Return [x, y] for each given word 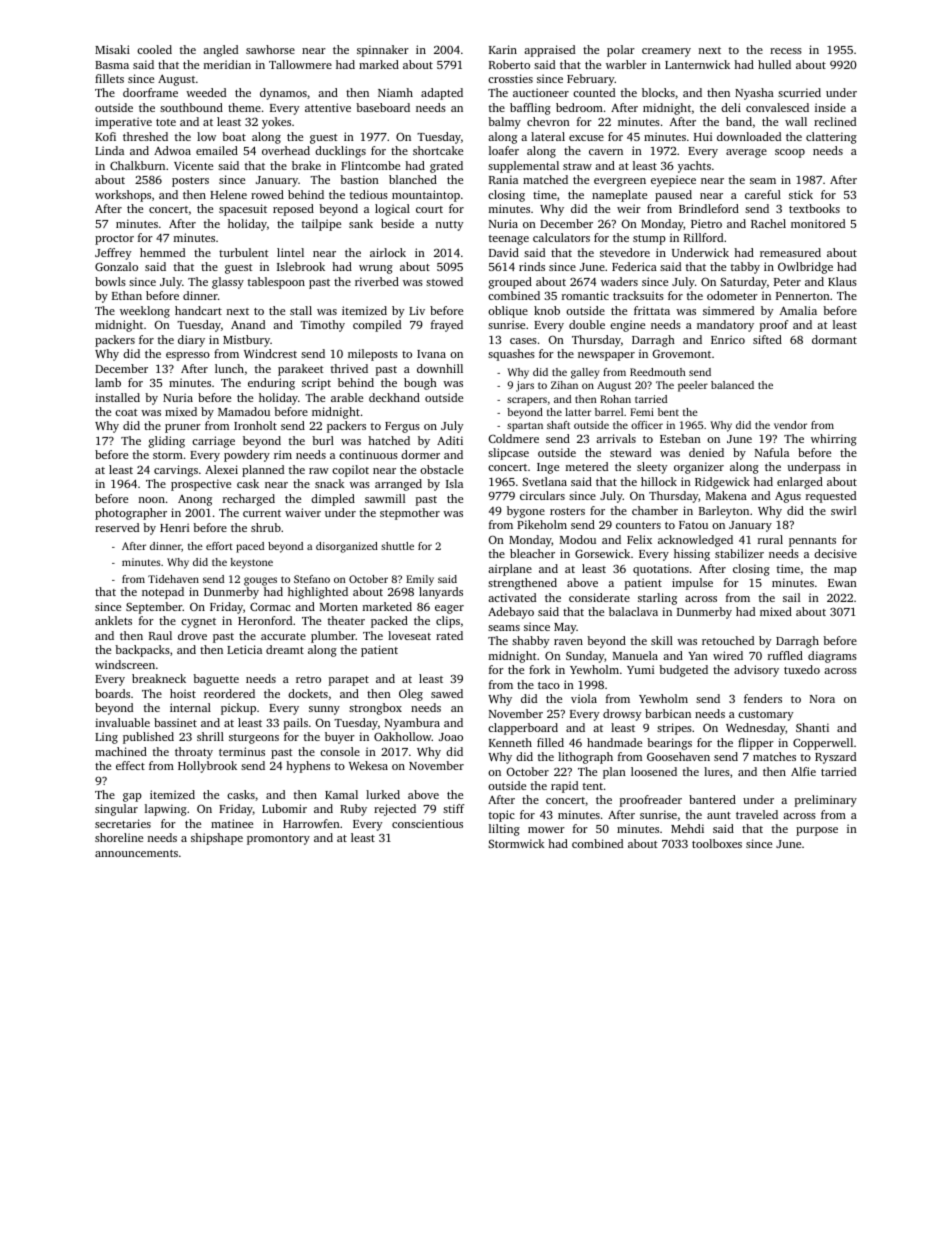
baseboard [383, 107]
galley [585, 373]
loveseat [409, 635]
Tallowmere [300, 64]
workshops [123, 196]
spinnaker [383, 51]
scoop [790, 153]
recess [786, 51]
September [154, 608]
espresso [188, 356]
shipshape [217, 839]
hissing [692, 555]
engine [627, 326]
